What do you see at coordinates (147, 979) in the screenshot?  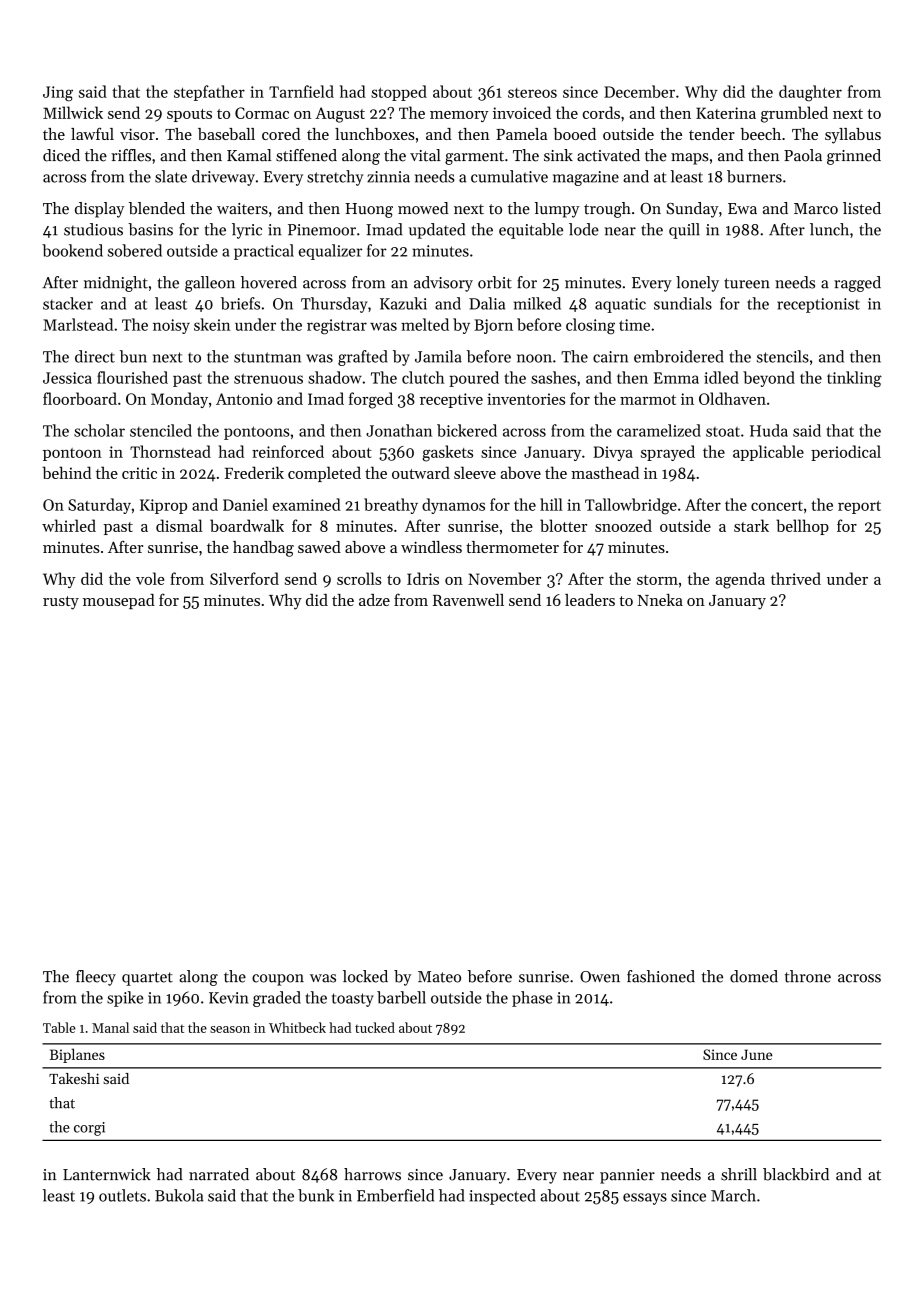 I see `quartet` at bounding box center [147, 979].
